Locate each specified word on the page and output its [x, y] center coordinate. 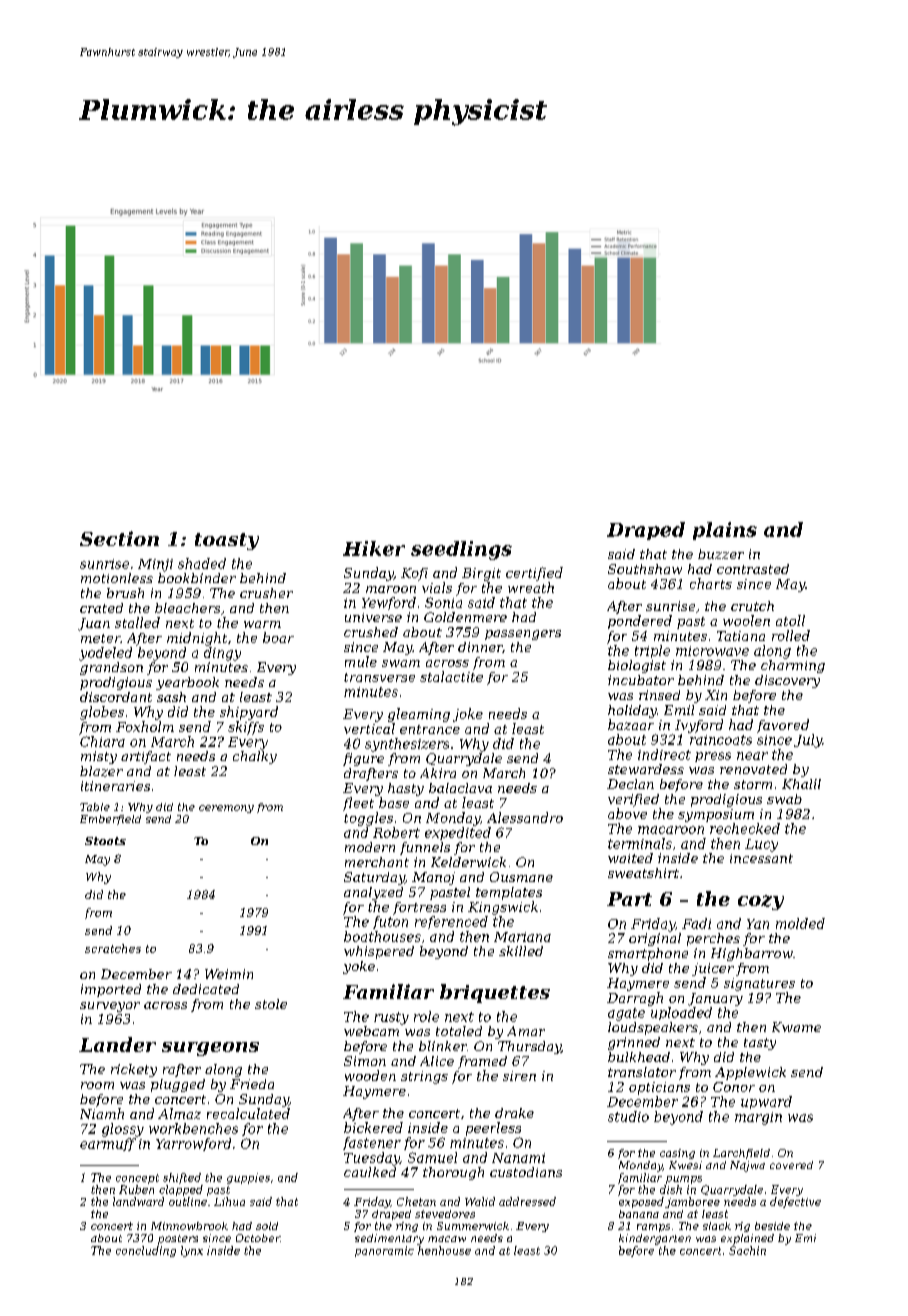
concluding [146, 1251]
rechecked [745, 828]
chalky [255, 757]
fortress [419, 908]
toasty [227, 541]
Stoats [105, 841]
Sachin [747, 1250]
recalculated [248, 1113]
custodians [526, 1172]
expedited [458, 833]
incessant [761, 858]
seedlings [461, 550]
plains [725, 531]
